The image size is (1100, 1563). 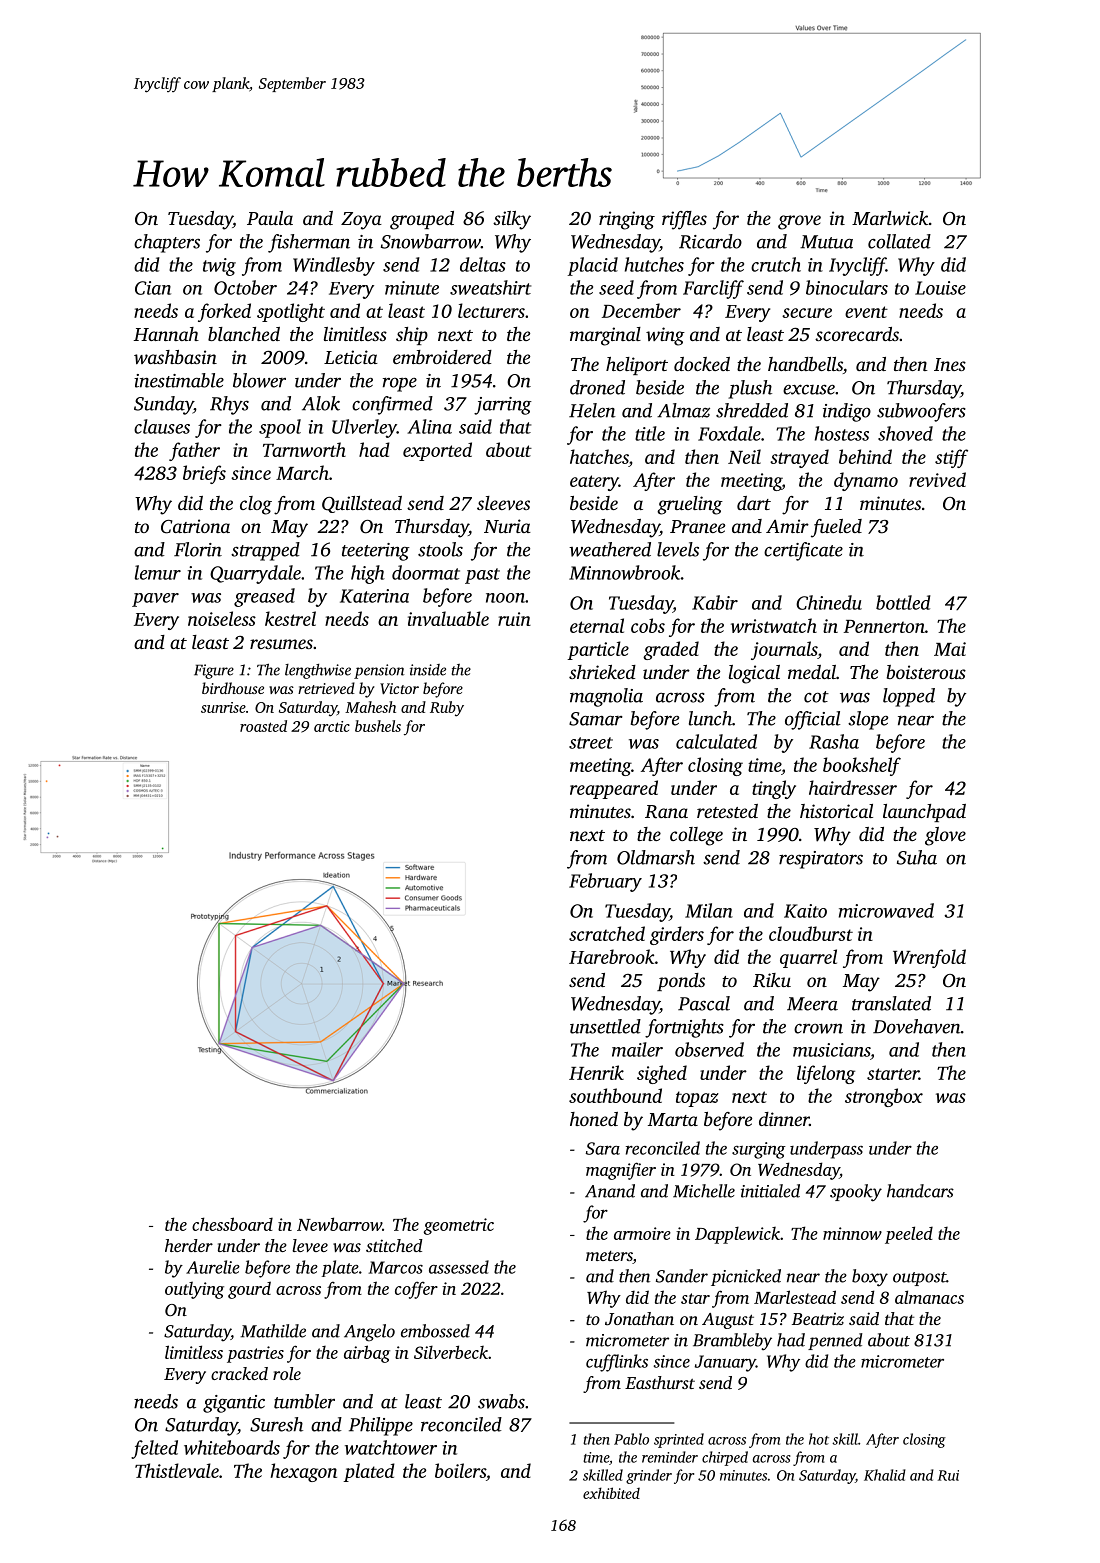 I want to click on ringing, so click(x=627, y=220).
